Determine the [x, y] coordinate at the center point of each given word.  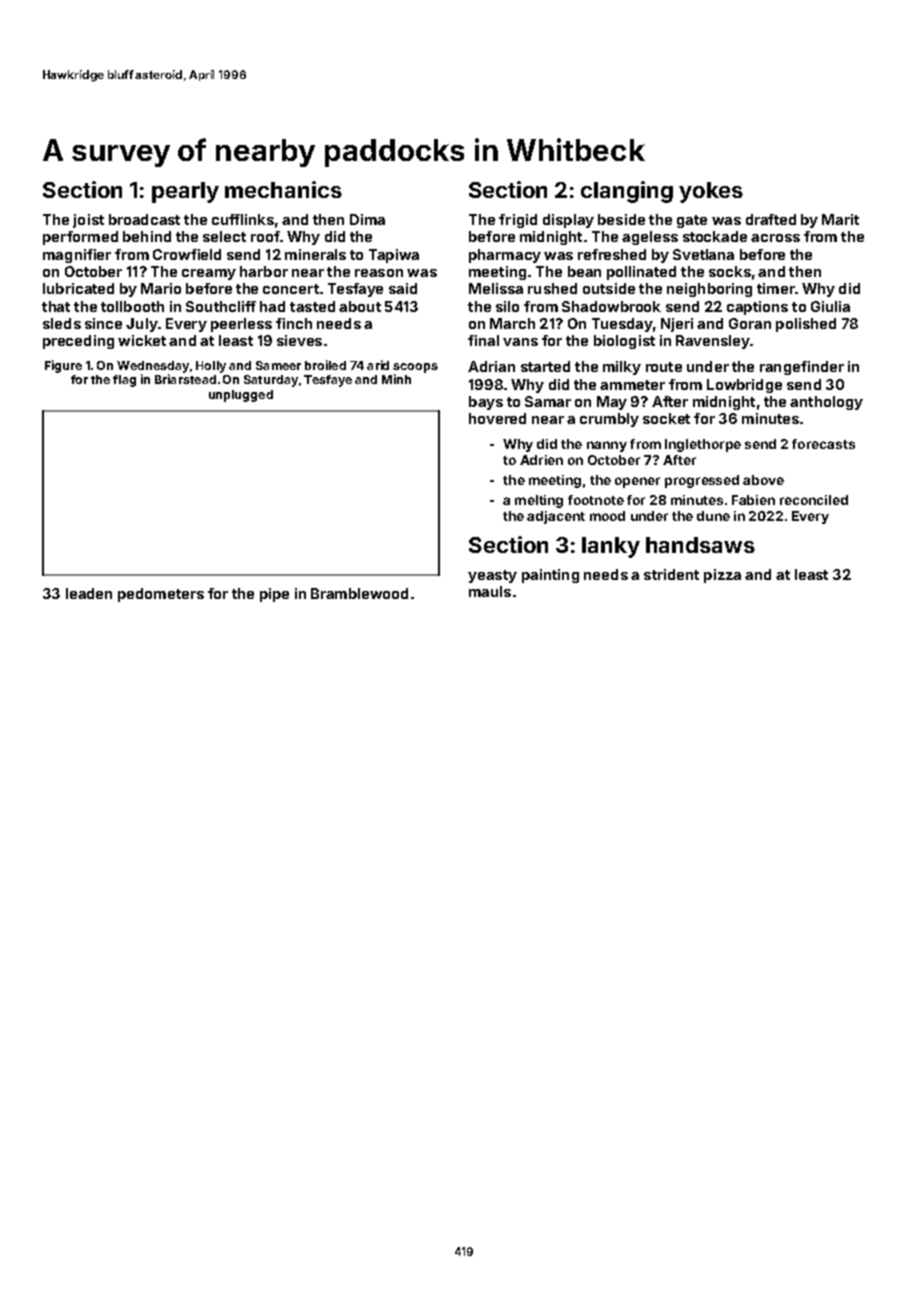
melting [539, 501]
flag [124, 381]
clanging [627, 192]
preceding [78, 342]
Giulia [830, 306]
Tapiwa [394, 256]
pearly [185, 192]
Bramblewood [359, 593]
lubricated [78, 288]
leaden [89, 593]
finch [294, 323]
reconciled [814, 500]
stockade [715, 236]
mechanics [283, 189]
